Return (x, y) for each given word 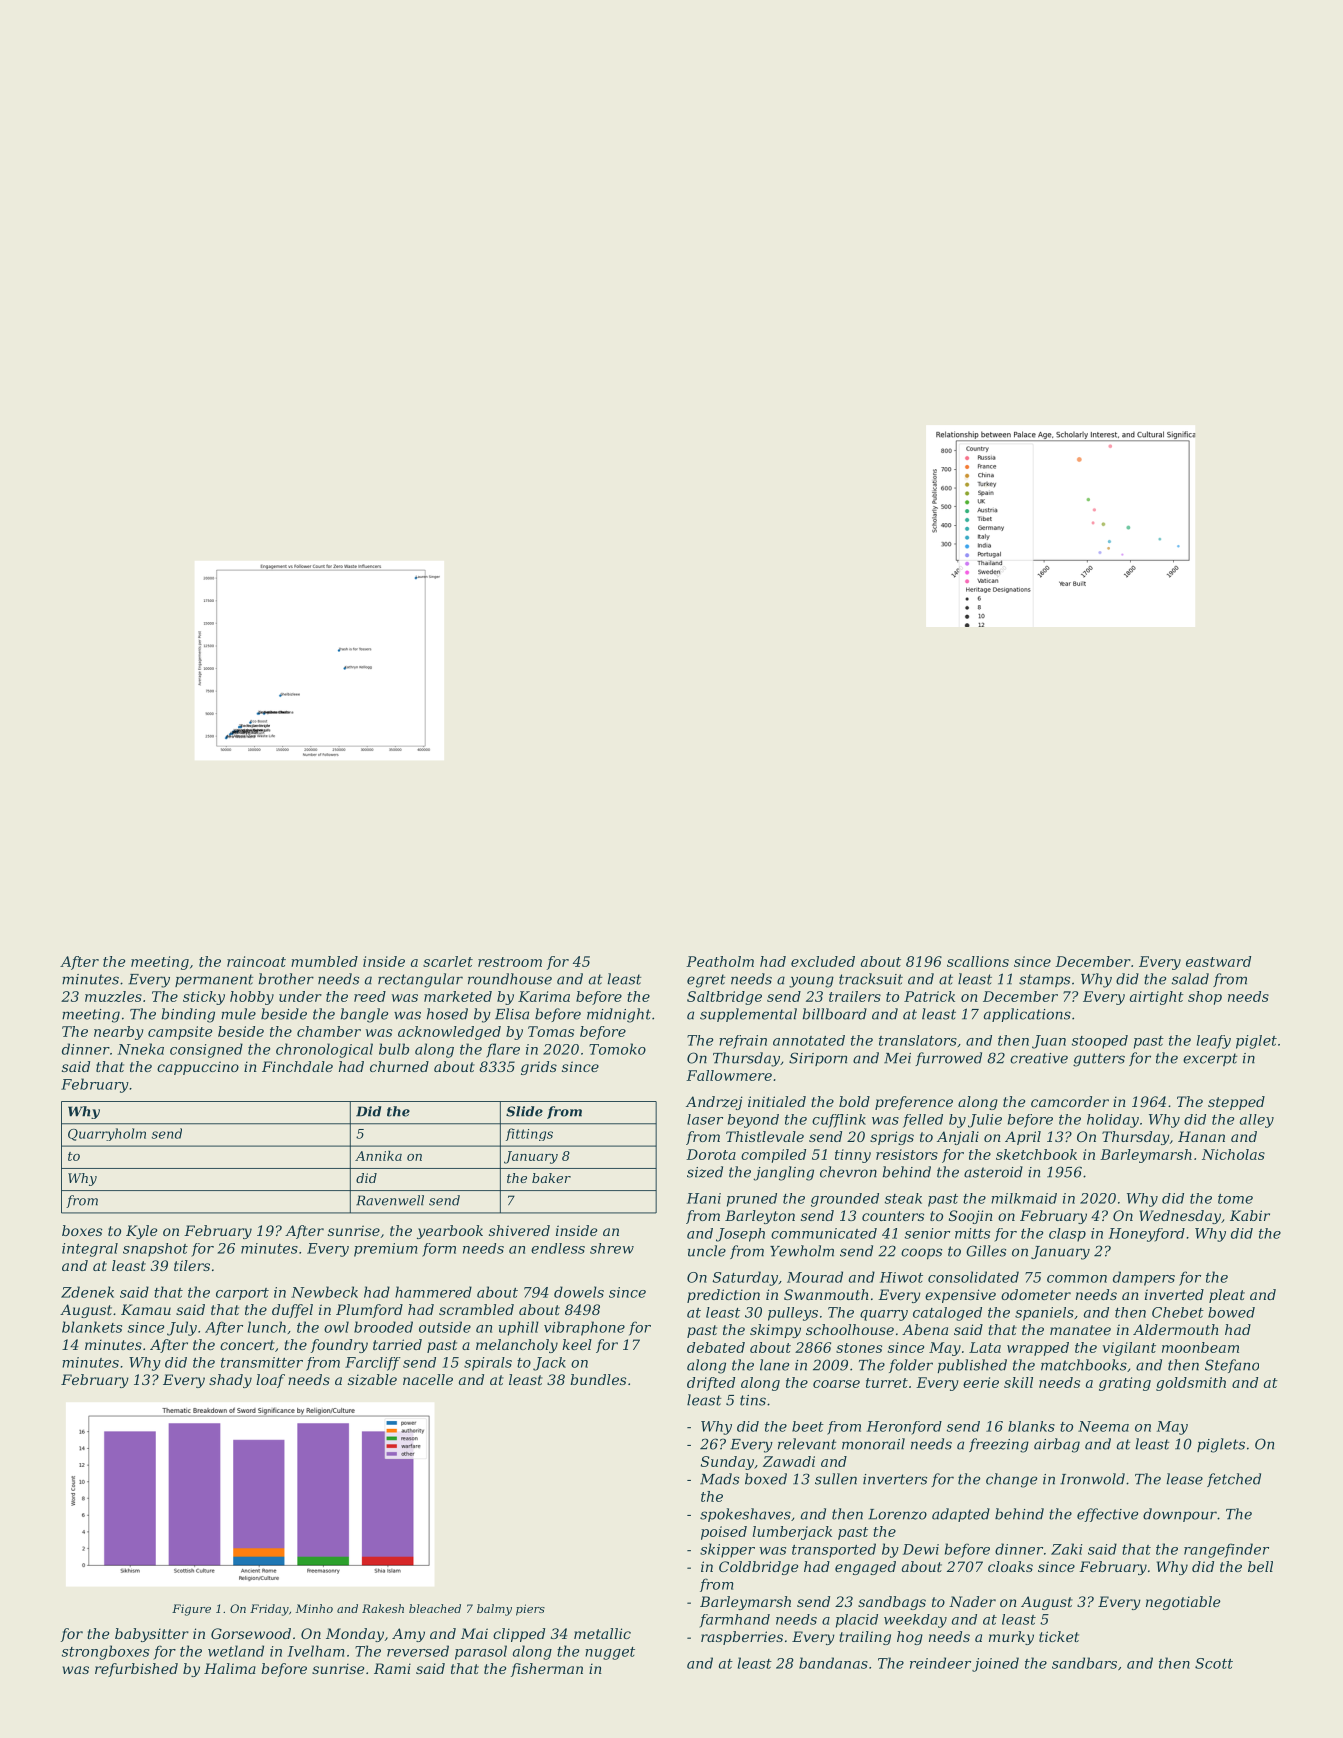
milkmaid (1024, 1198)
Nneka (140, 1049)
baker (551, 1178)
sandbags (892, 1603)
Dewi (921, 1549)
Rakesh (383, 1608)
